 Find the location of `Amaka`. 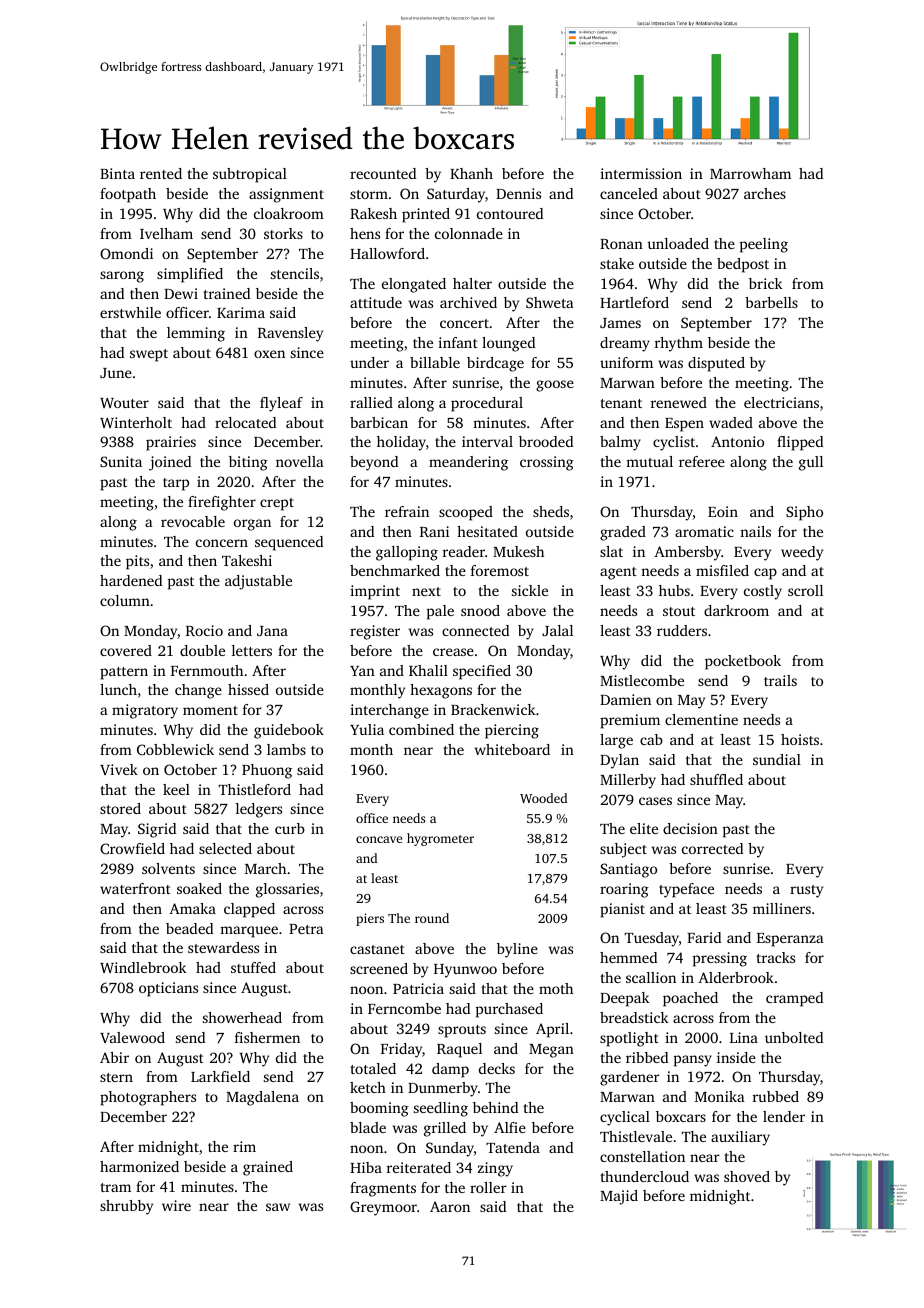

Amaka is located at coordinates (192, 908).
